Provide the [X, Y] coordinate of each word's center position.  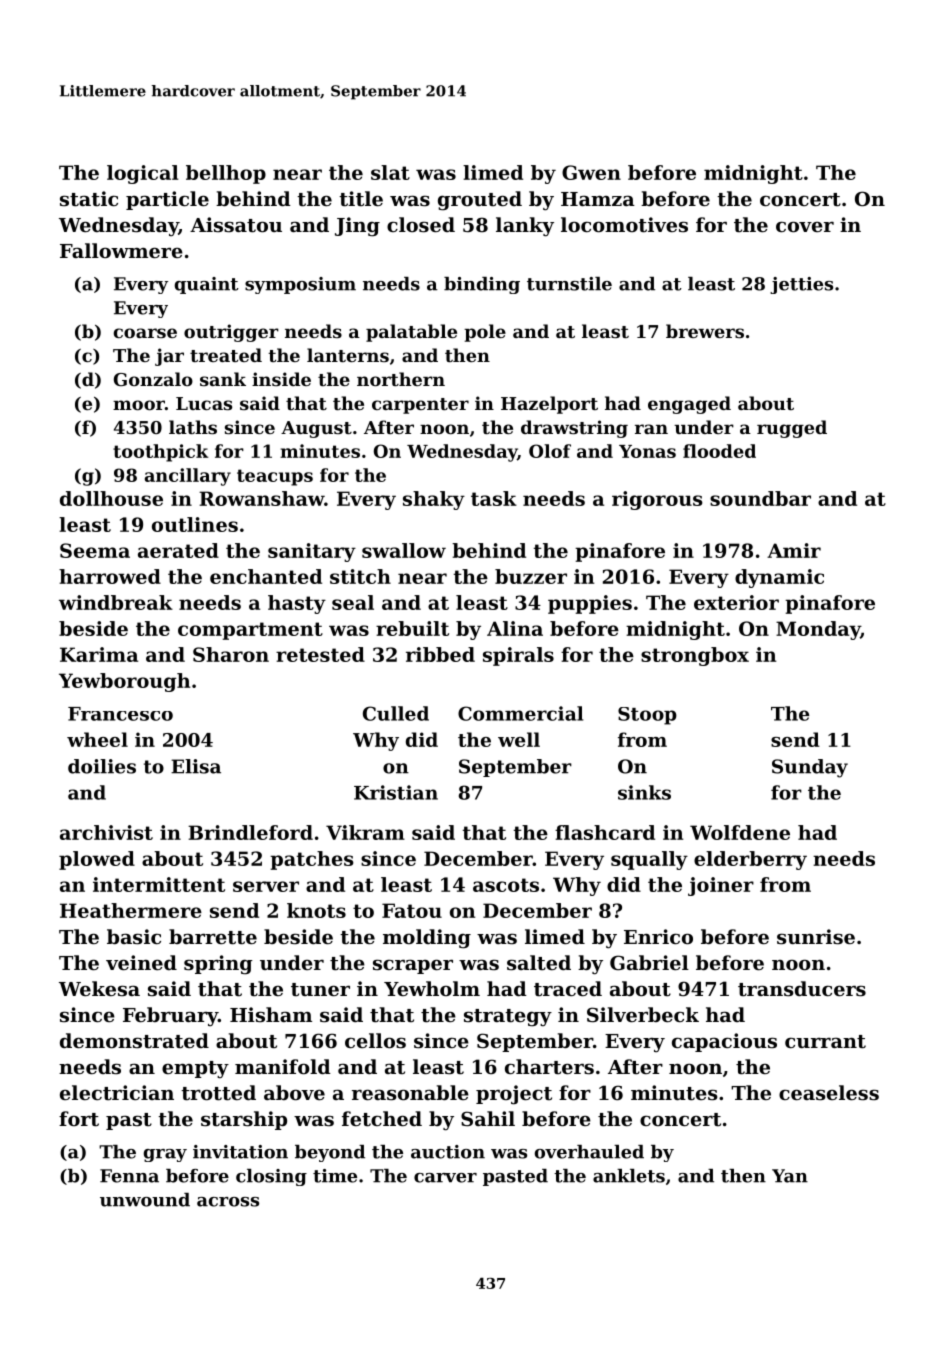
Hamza [598, 199]
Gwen [591, 172]
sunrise [816, 937]
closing [271, 1177]
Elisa [196, 766]
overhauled [589, 1152]
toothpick [161, 453]
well [519, 739]
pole [485, 333]
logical [143, 174]
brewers [705, 331]
